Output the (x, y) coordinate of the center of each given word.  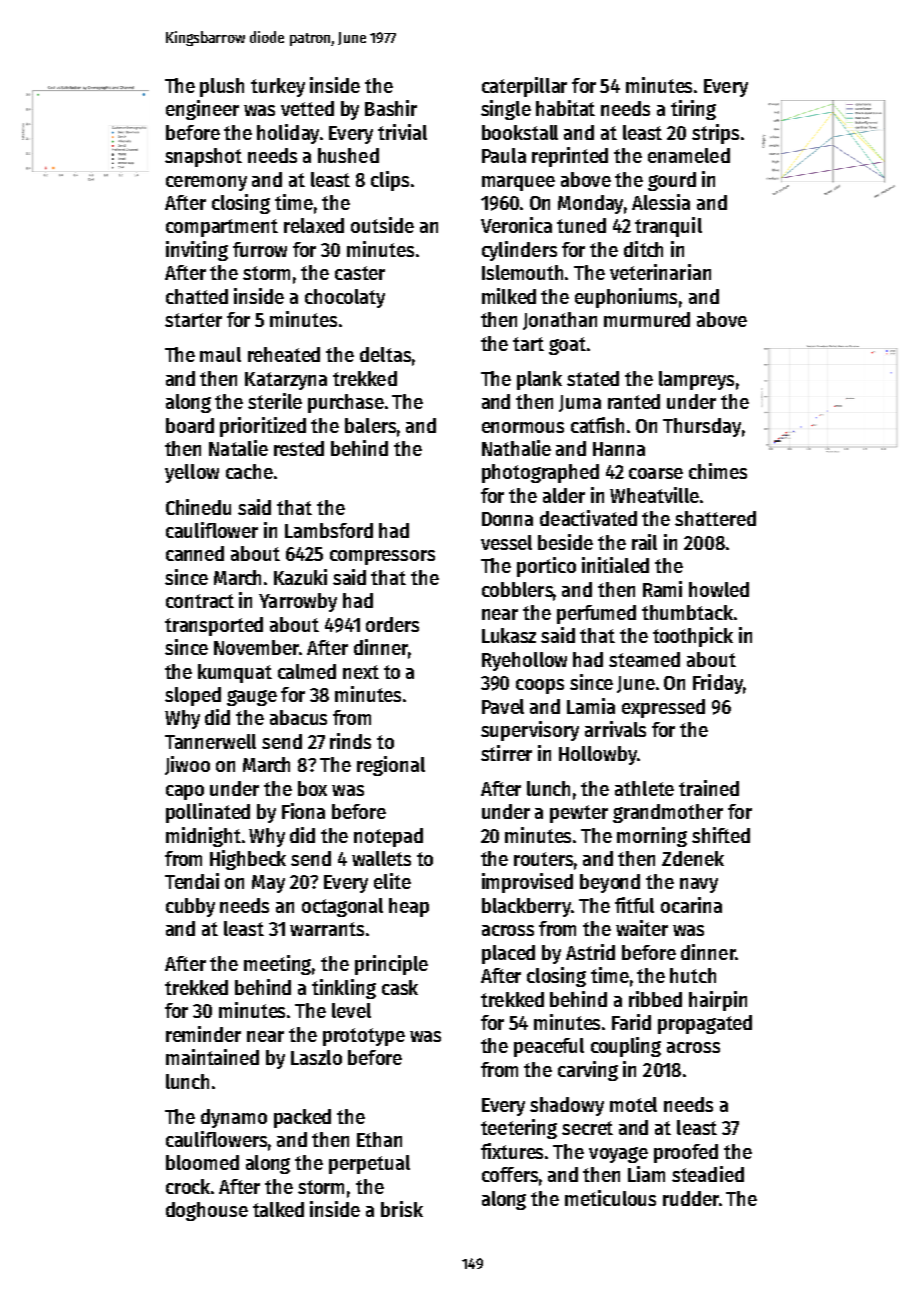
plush (222, 87)
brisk (402, 1209)
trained (709, 788)
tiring (693, 110)
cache (249, 471)
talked (278, 1209)
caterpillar (524, 87)
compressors (382, 557)
